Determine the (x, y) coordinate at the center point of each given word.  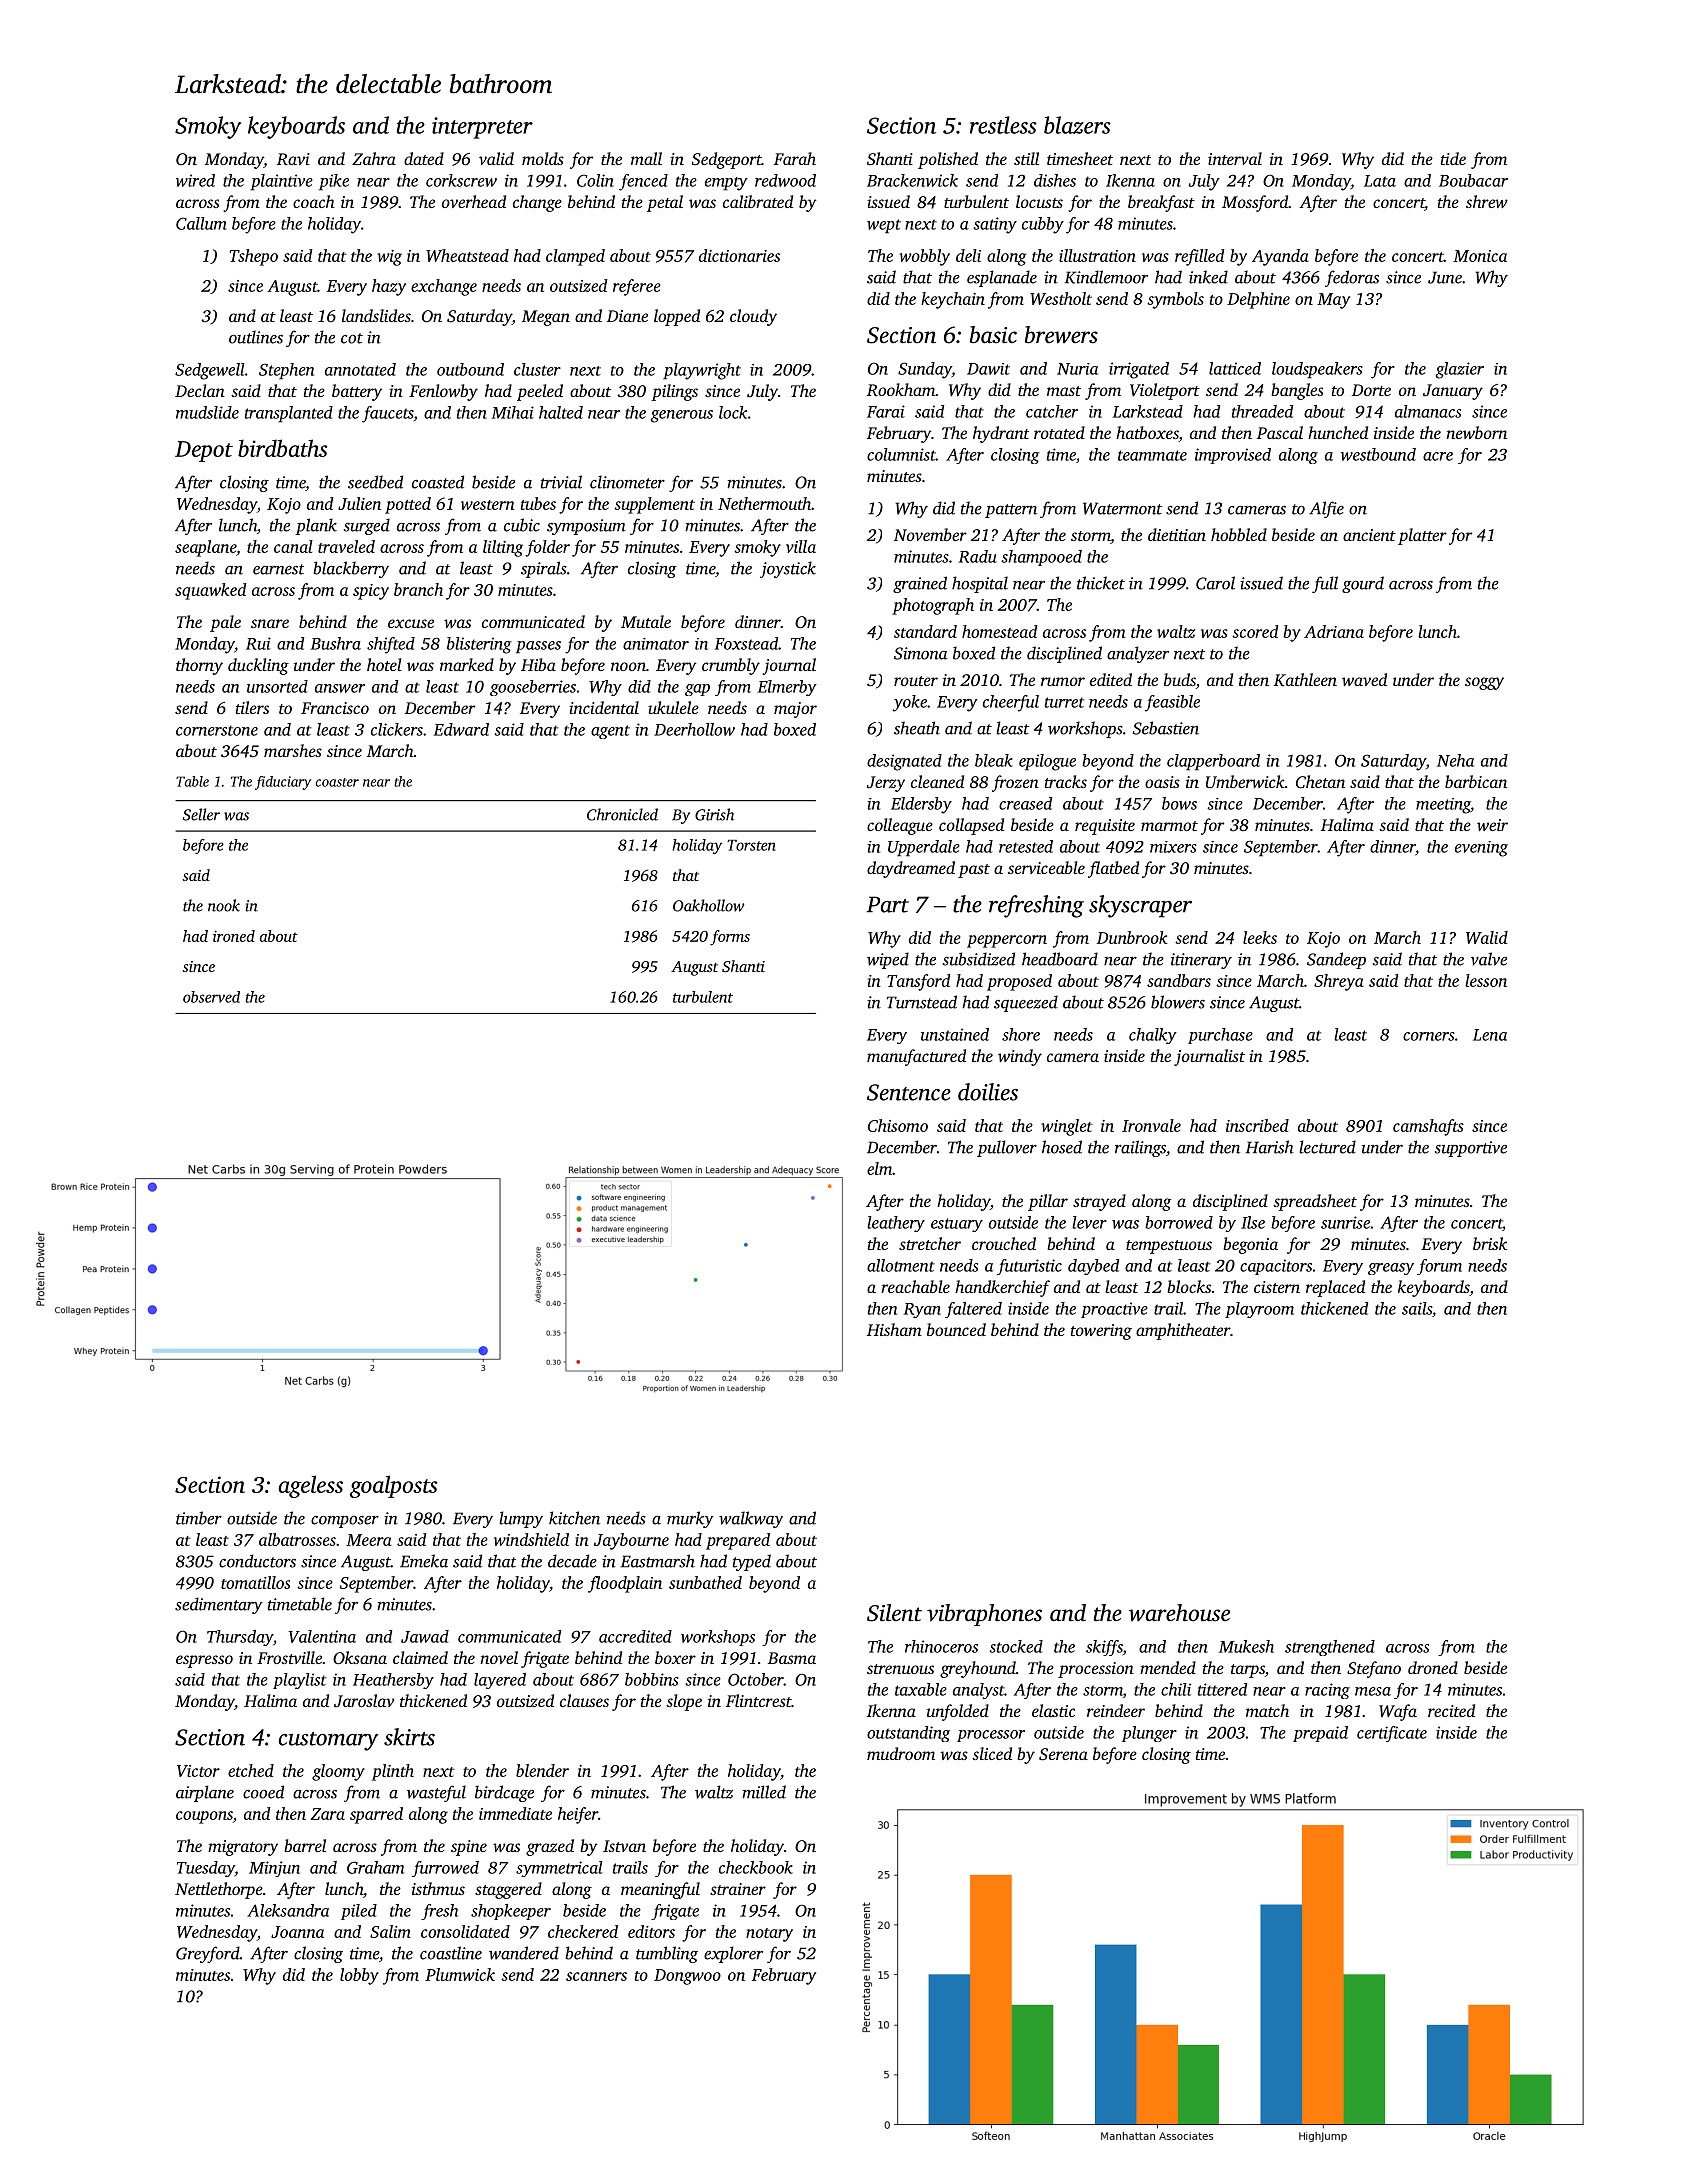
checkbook (756, 1867)
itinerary (1201, 961)
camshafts (1428, 1127)
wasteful (436, 1793)
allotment (901, 1265)
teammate (1152, 455)
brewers (1061, 335)
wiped (888, 960)
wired (195, 180)
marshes (293, 750)
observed (211, 997)
